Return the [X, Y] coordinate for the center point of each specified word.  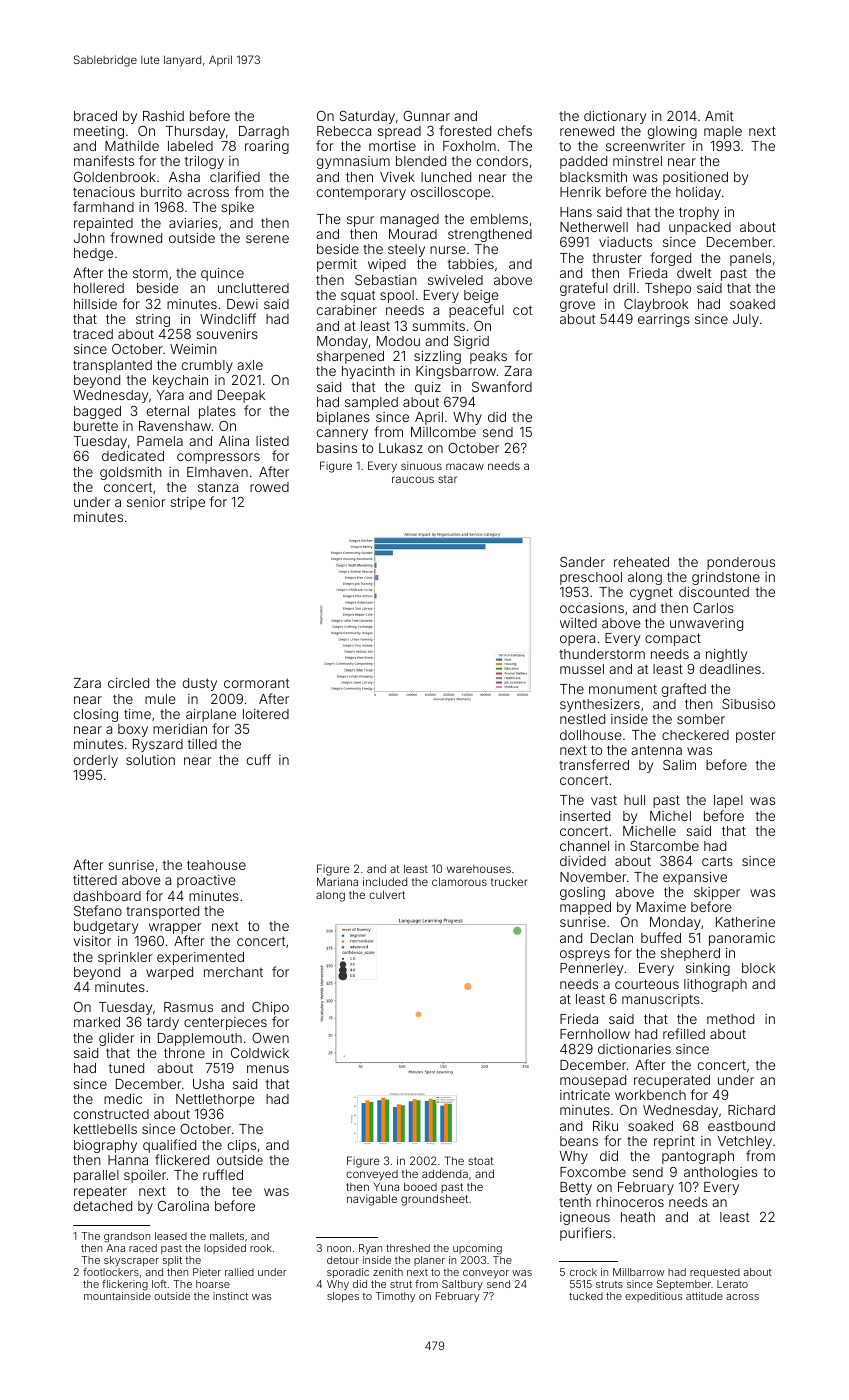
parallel [96, 1176]
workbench [650, 1095]
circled [128, 683]
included [385, 881]
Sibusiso [748, 704]
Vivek [397, 177]
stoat [481, 1161]
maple [723, 132]
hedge [93, 254]
